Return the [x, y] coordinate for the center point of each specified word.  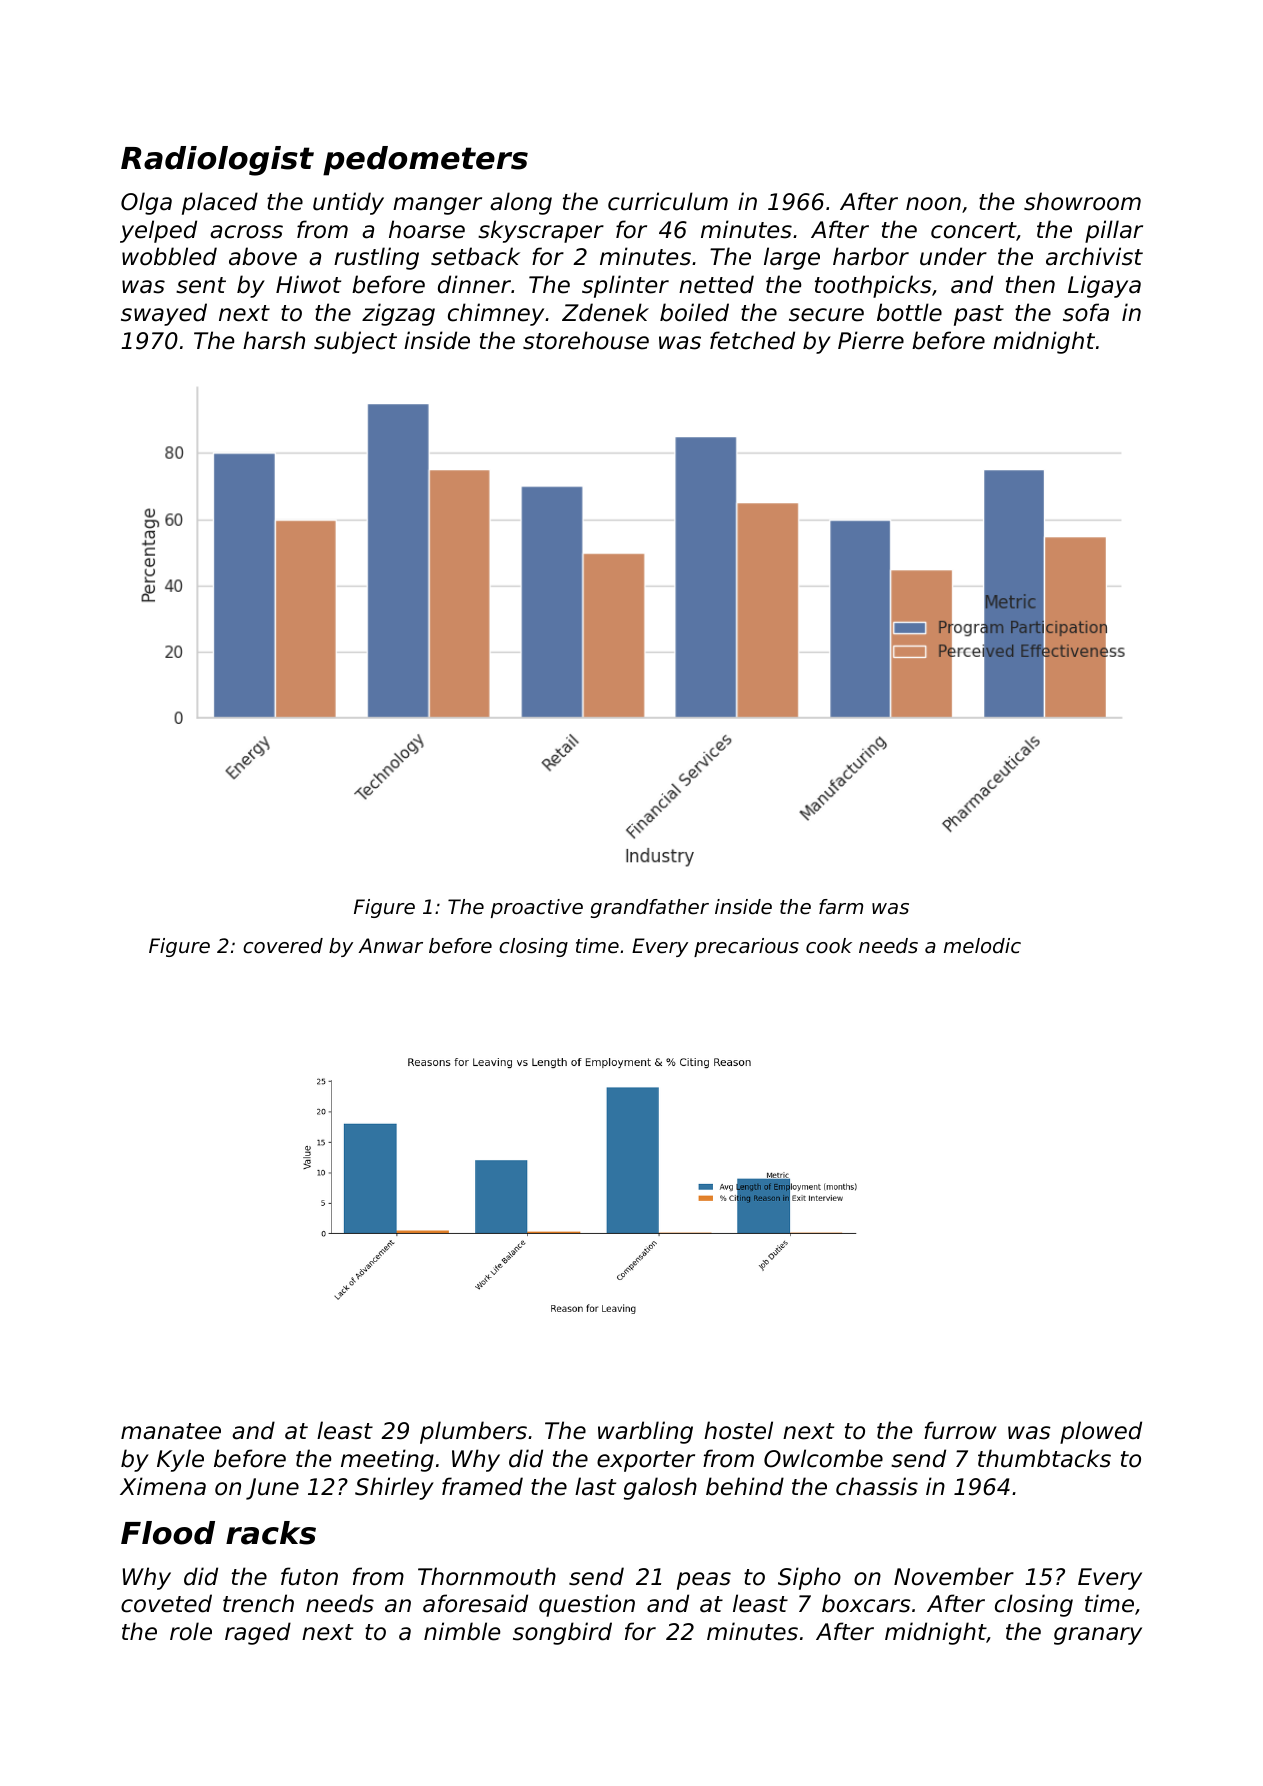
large [792, 258]
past [979, 315]
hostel [738, 1430]
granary [1098, 1636]
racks [271, 1533]
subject [355, 342]
